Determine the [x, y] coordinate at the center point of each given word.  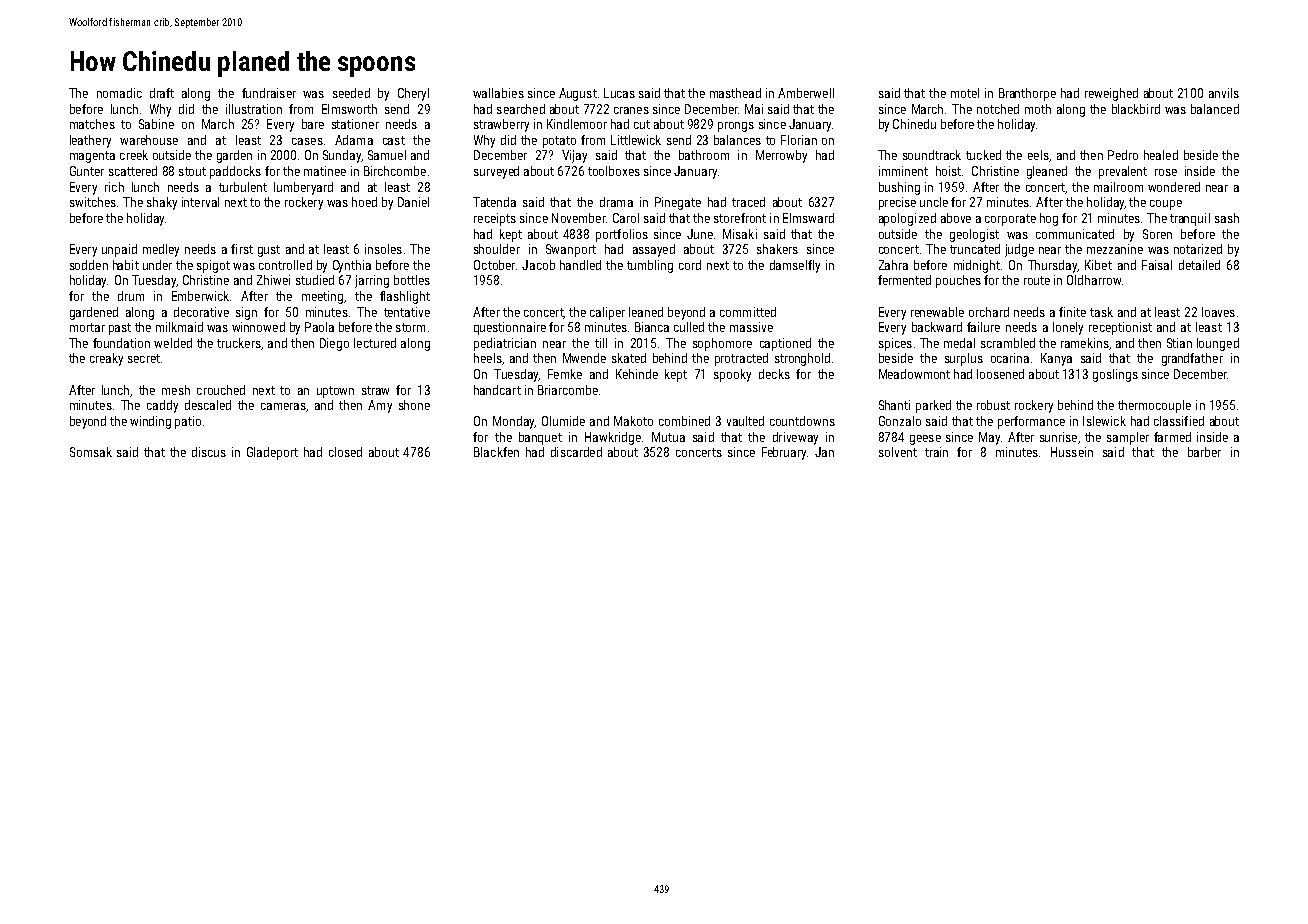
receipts [495, 219]
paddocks [235, 172]
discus [209, 452]
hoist [948, 171]
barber [1204, 452]
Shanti [894, 405]
